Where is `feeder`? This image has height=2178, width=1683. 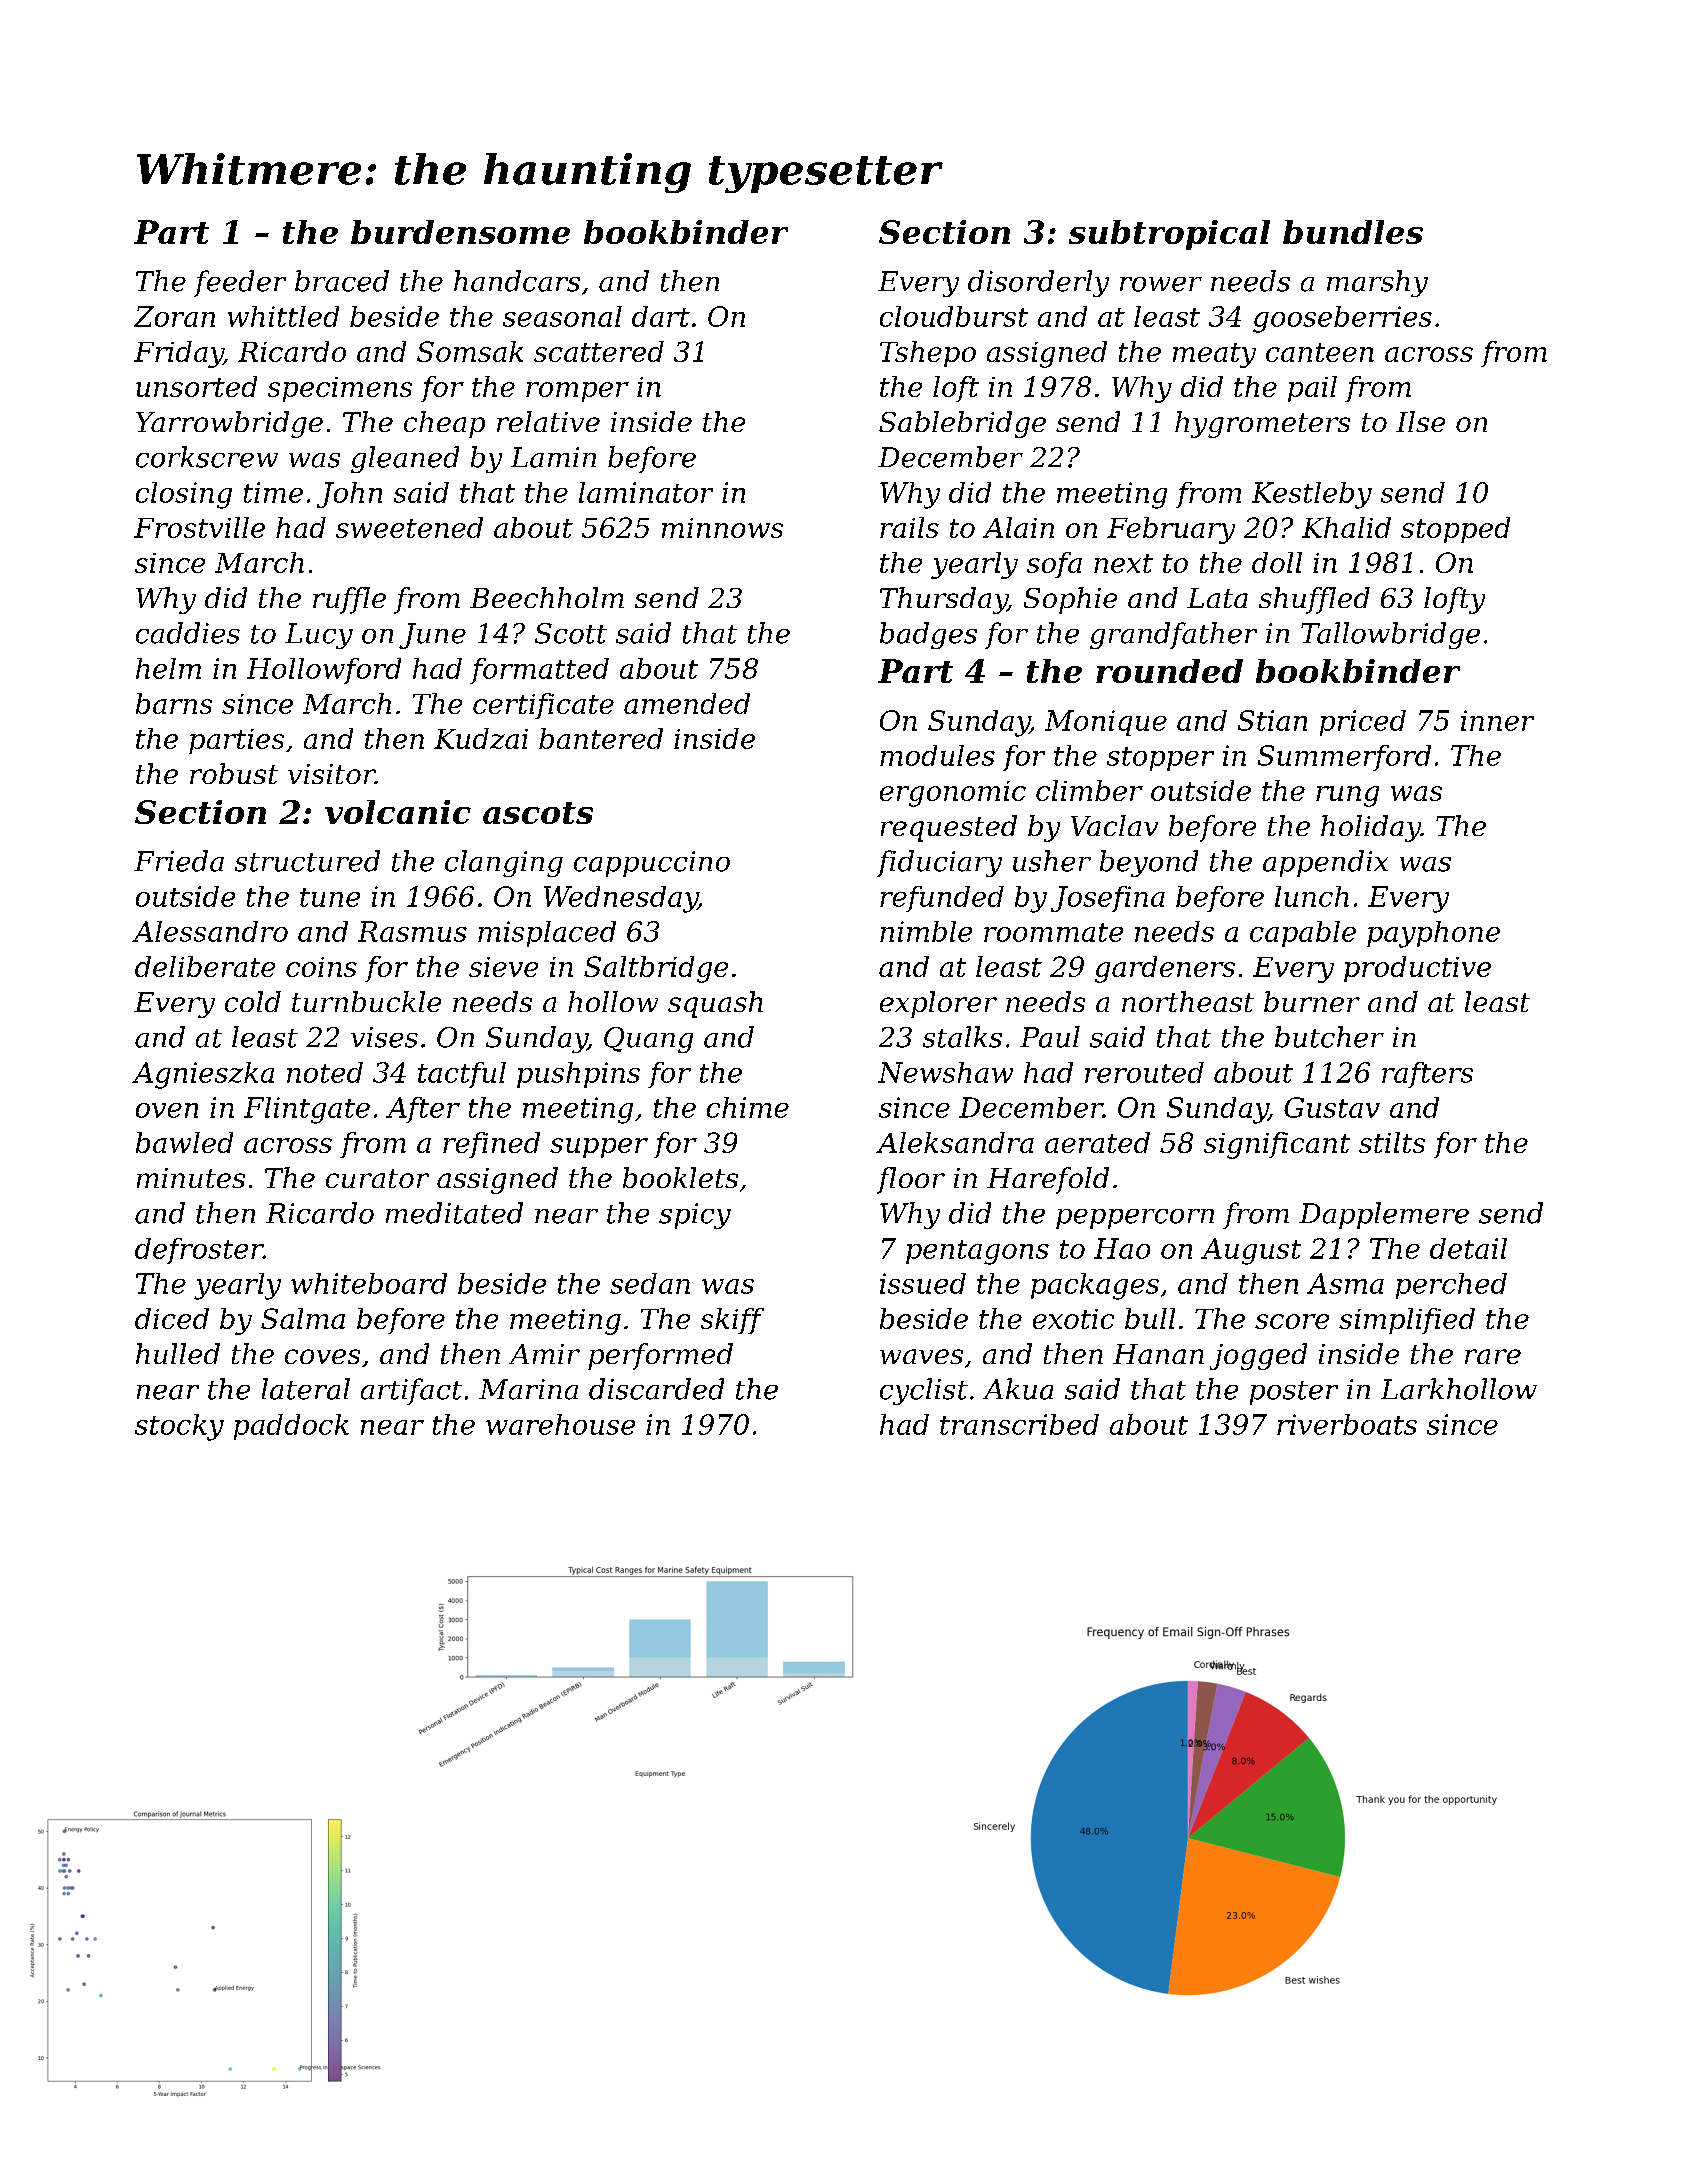
feeder is located at coordinates (240, 283).
